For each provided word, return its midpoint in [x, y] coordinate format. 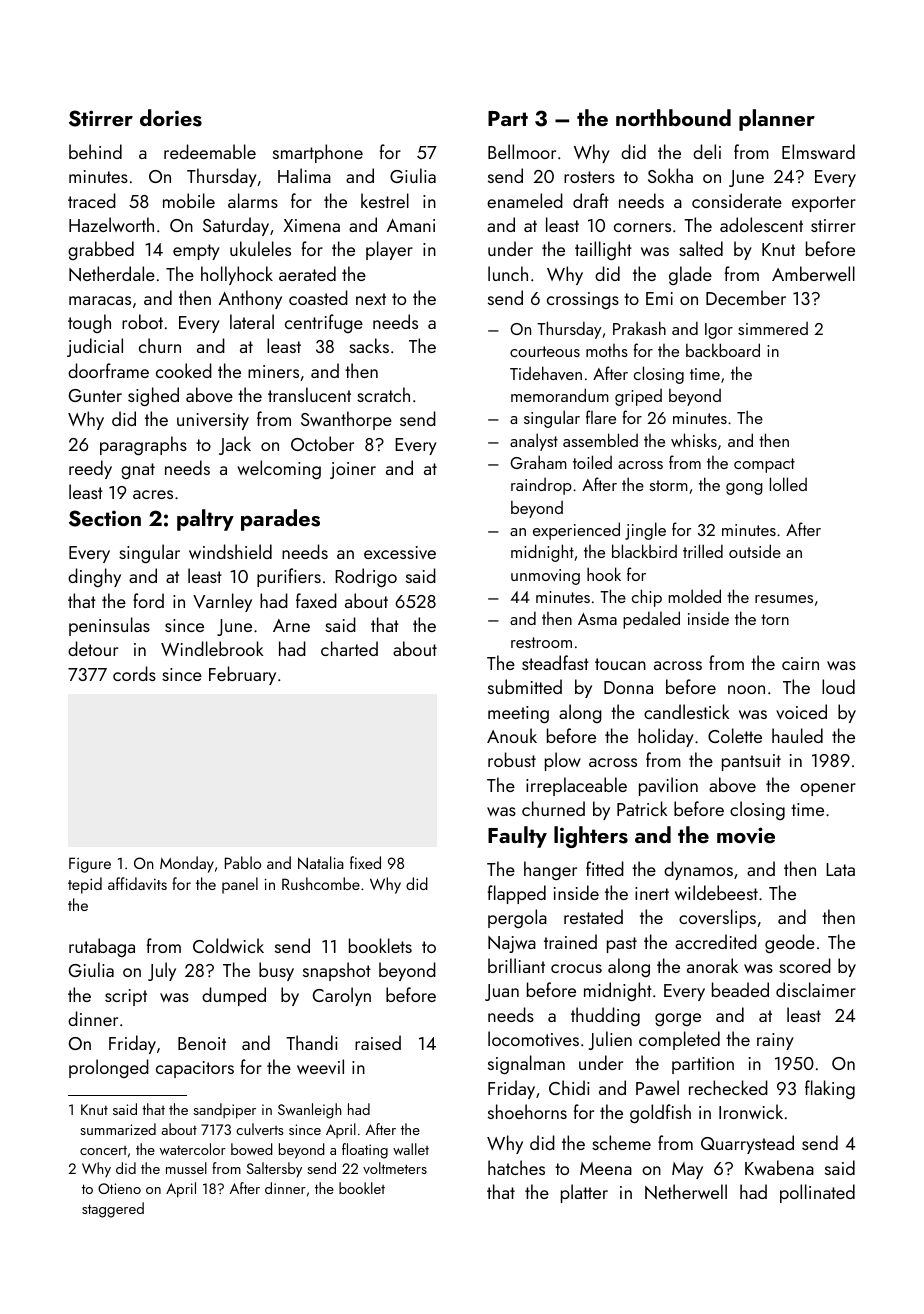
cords [134, 673]
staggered [113, 1210]
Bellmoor [522, 151]
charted [349, 648]
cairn [800, 663]
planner [777, 120]
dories [171, 118]
